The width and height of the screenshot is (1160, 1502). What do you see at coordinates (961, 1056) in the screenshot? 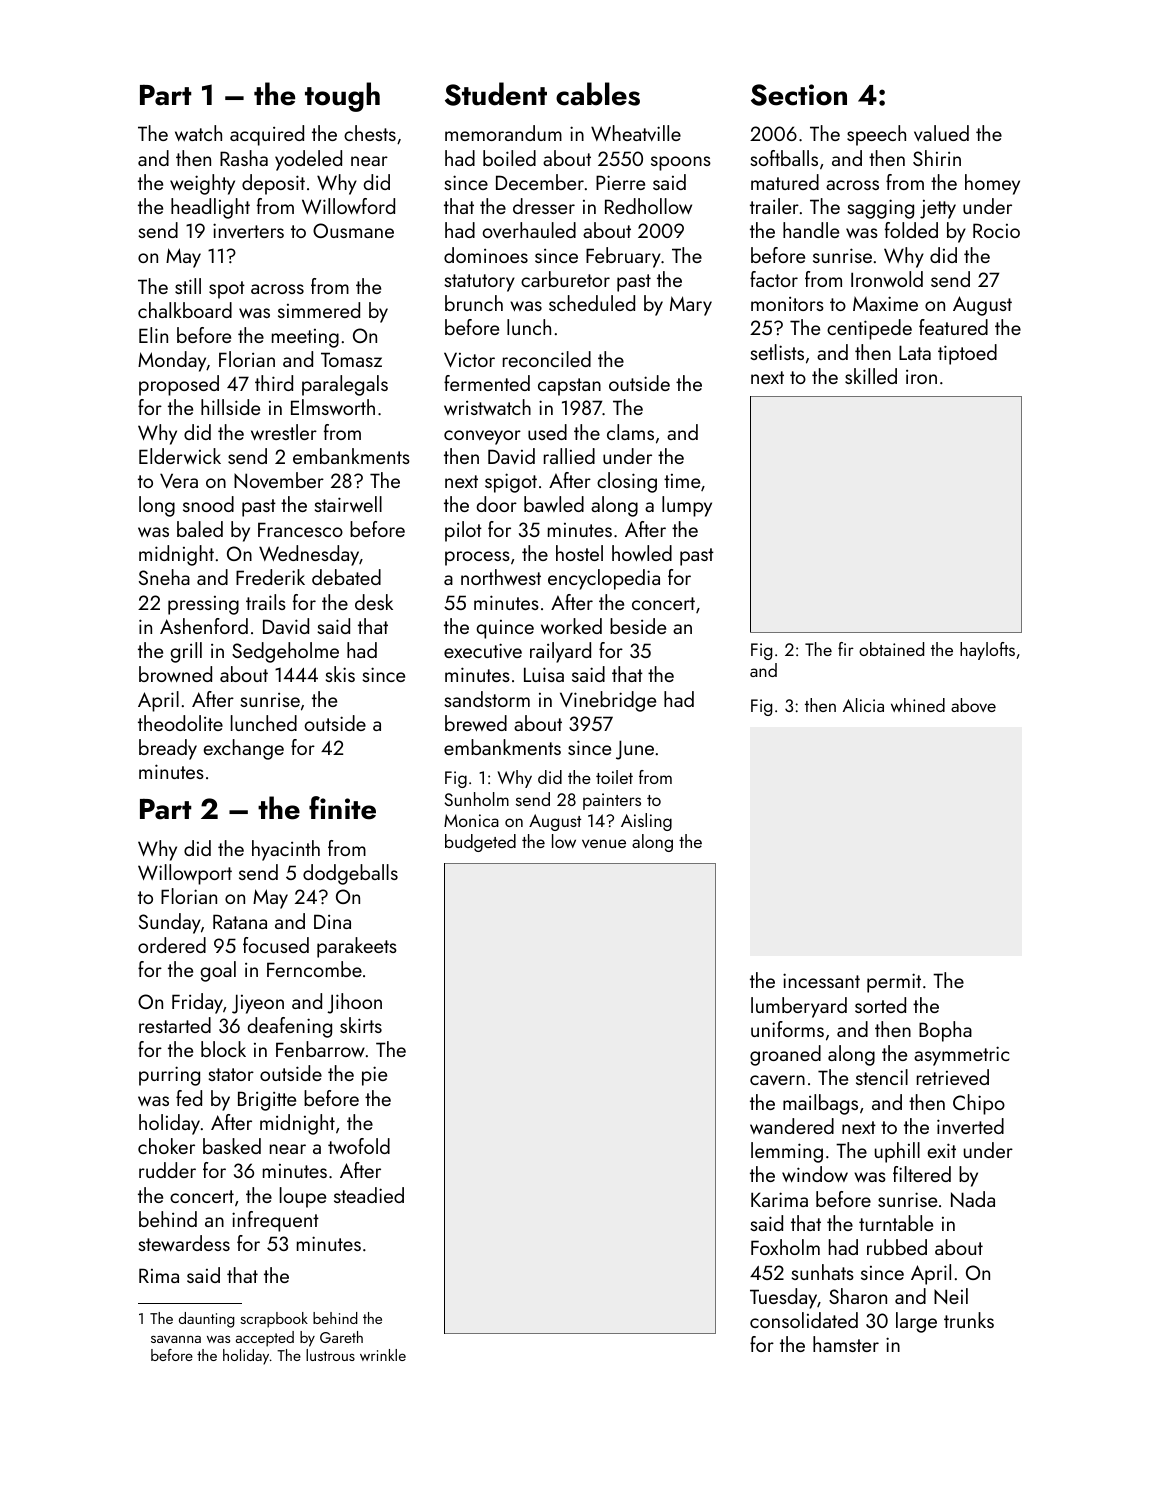
I see `asymmetric` at bounding box center [961, 1056].
